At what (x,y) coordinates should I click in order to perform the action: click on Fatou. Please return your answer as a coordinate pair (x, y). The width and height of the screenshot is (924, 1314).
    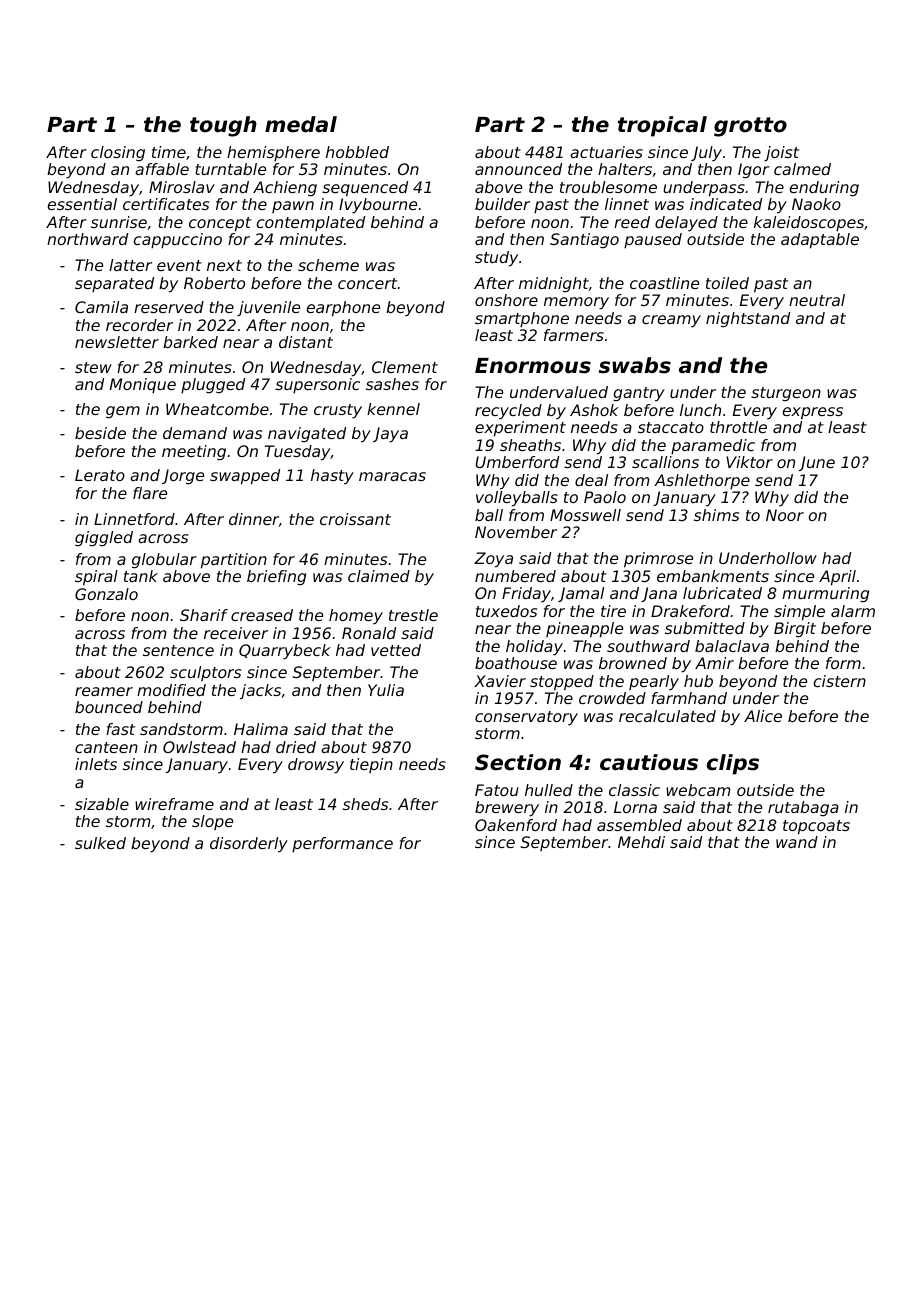
    Looking at the image, I should click on (497, 790).
